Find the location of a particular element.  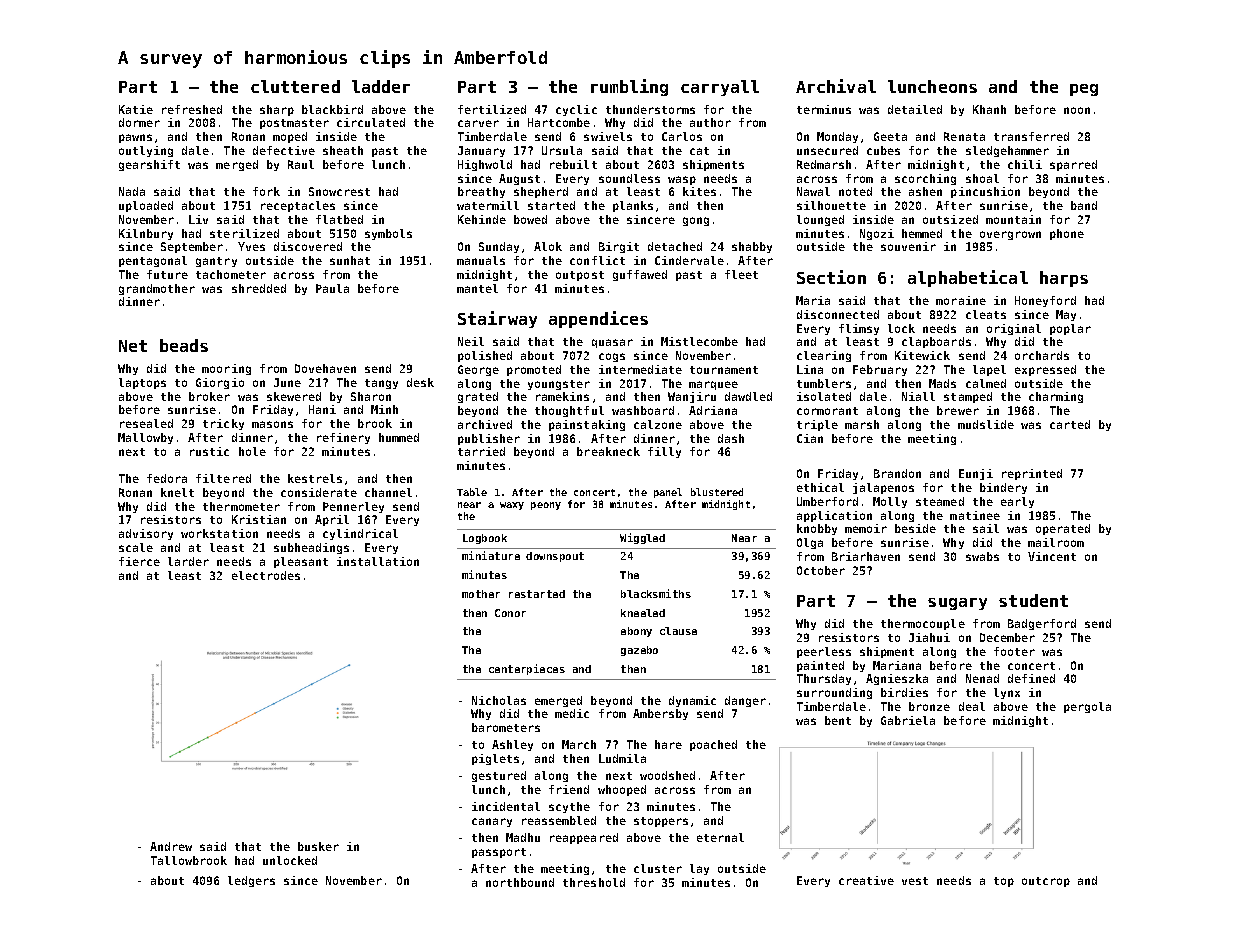

wasp is located at coordinates (682, 180).
